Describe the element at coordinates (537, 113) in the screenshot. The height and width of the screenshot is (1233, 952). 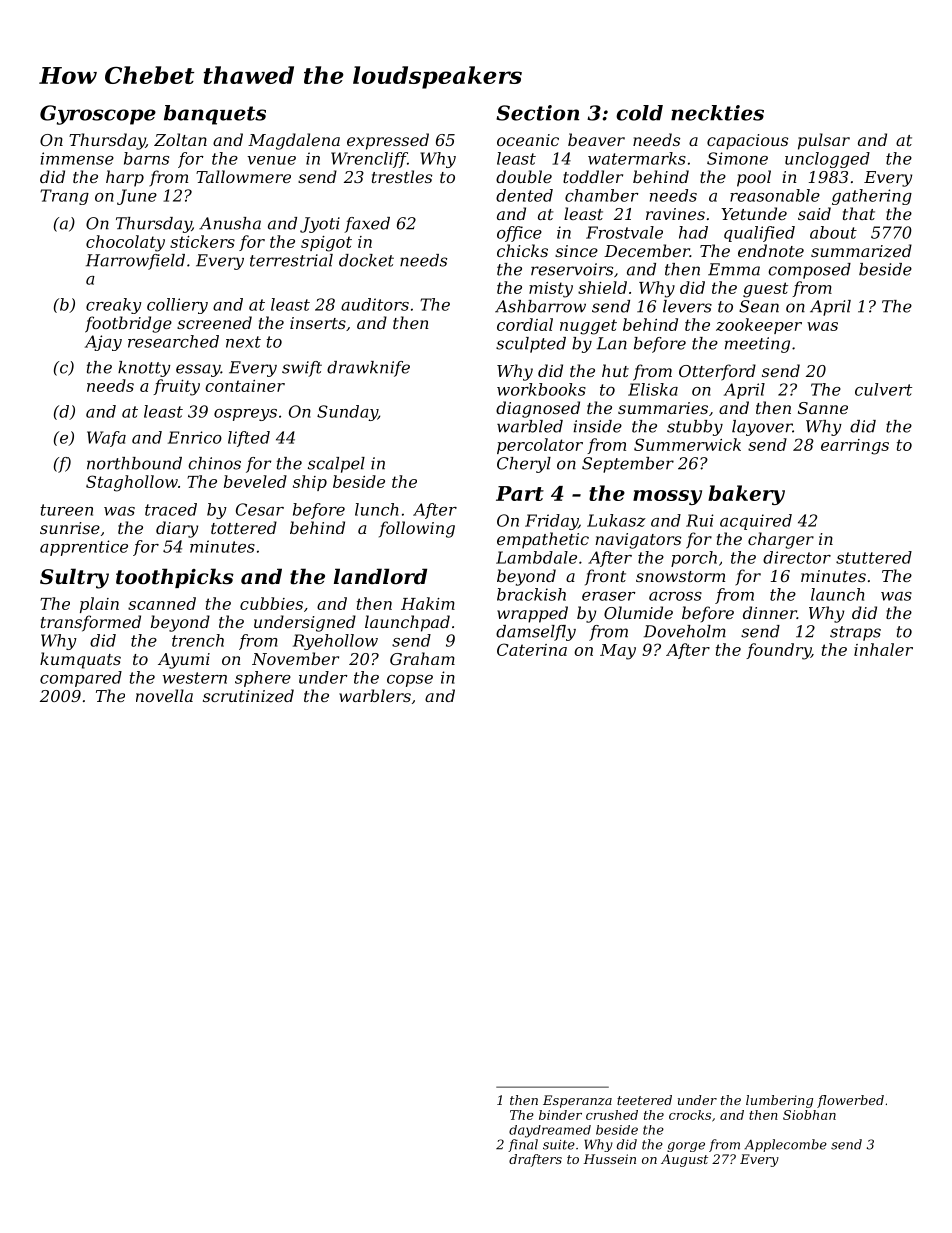
I see `Section` at that location.
